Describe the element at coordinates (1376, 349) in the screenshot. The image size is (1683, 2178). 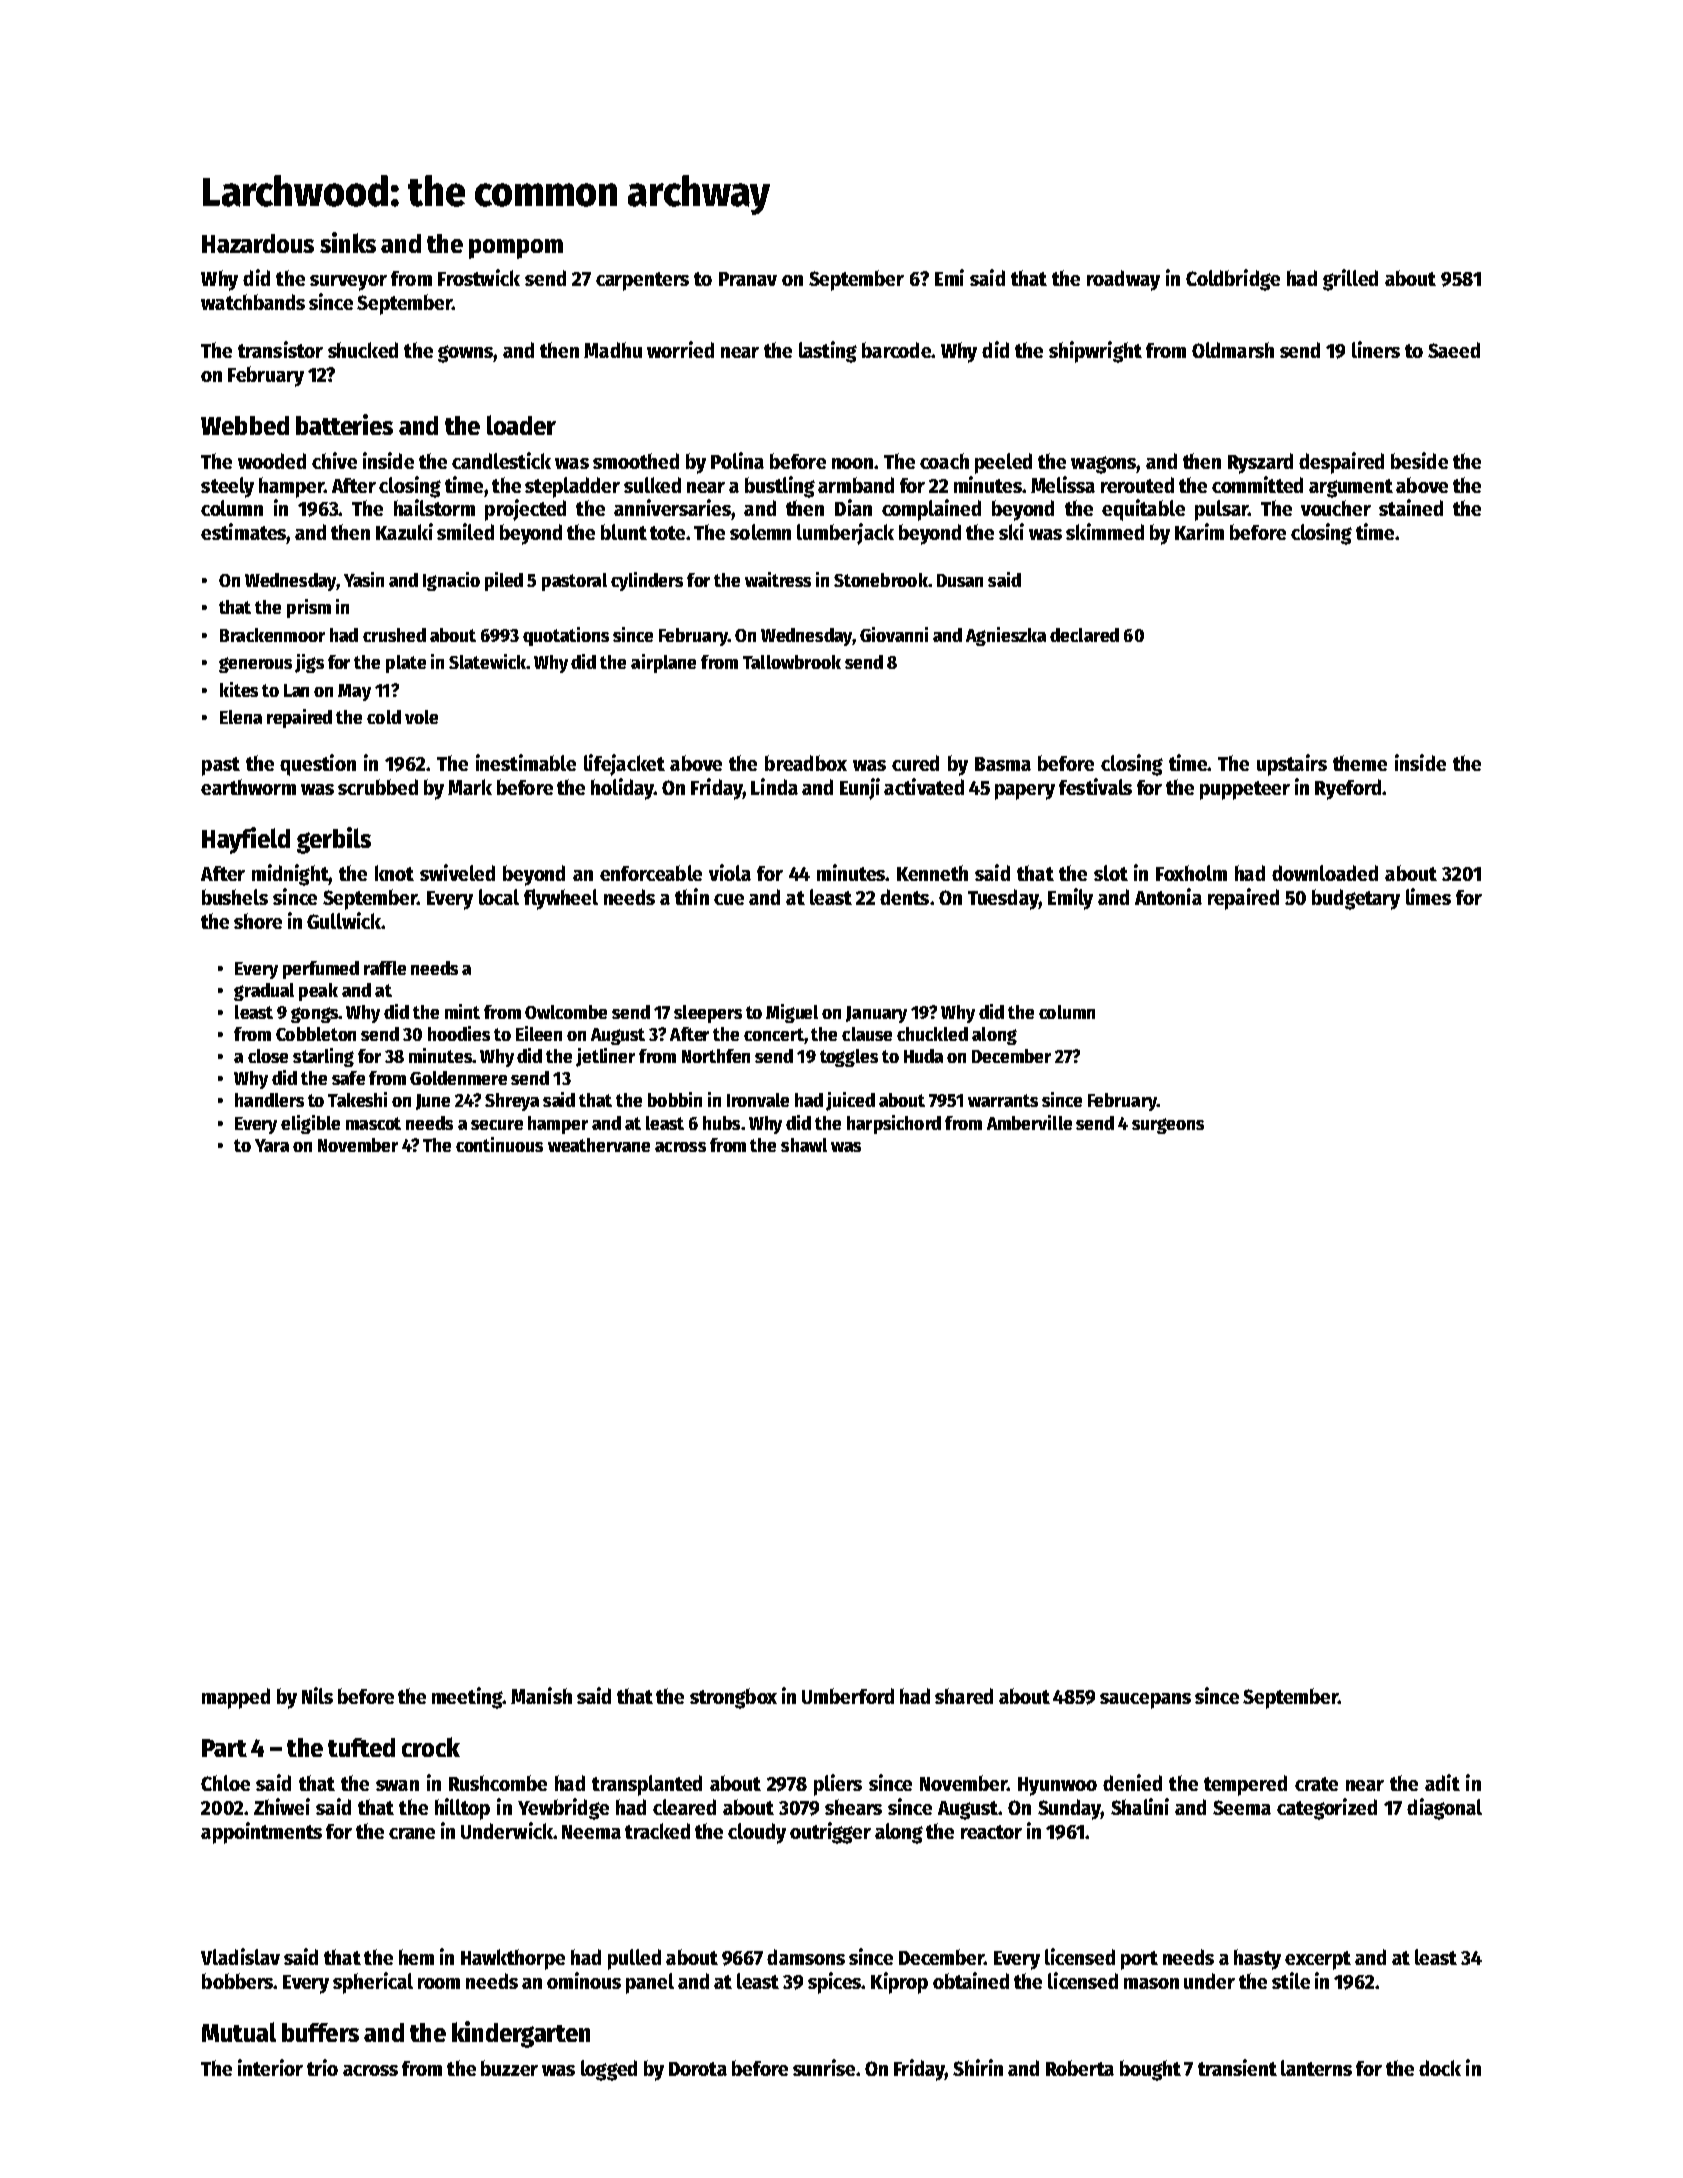
I see `liners` at that location.
